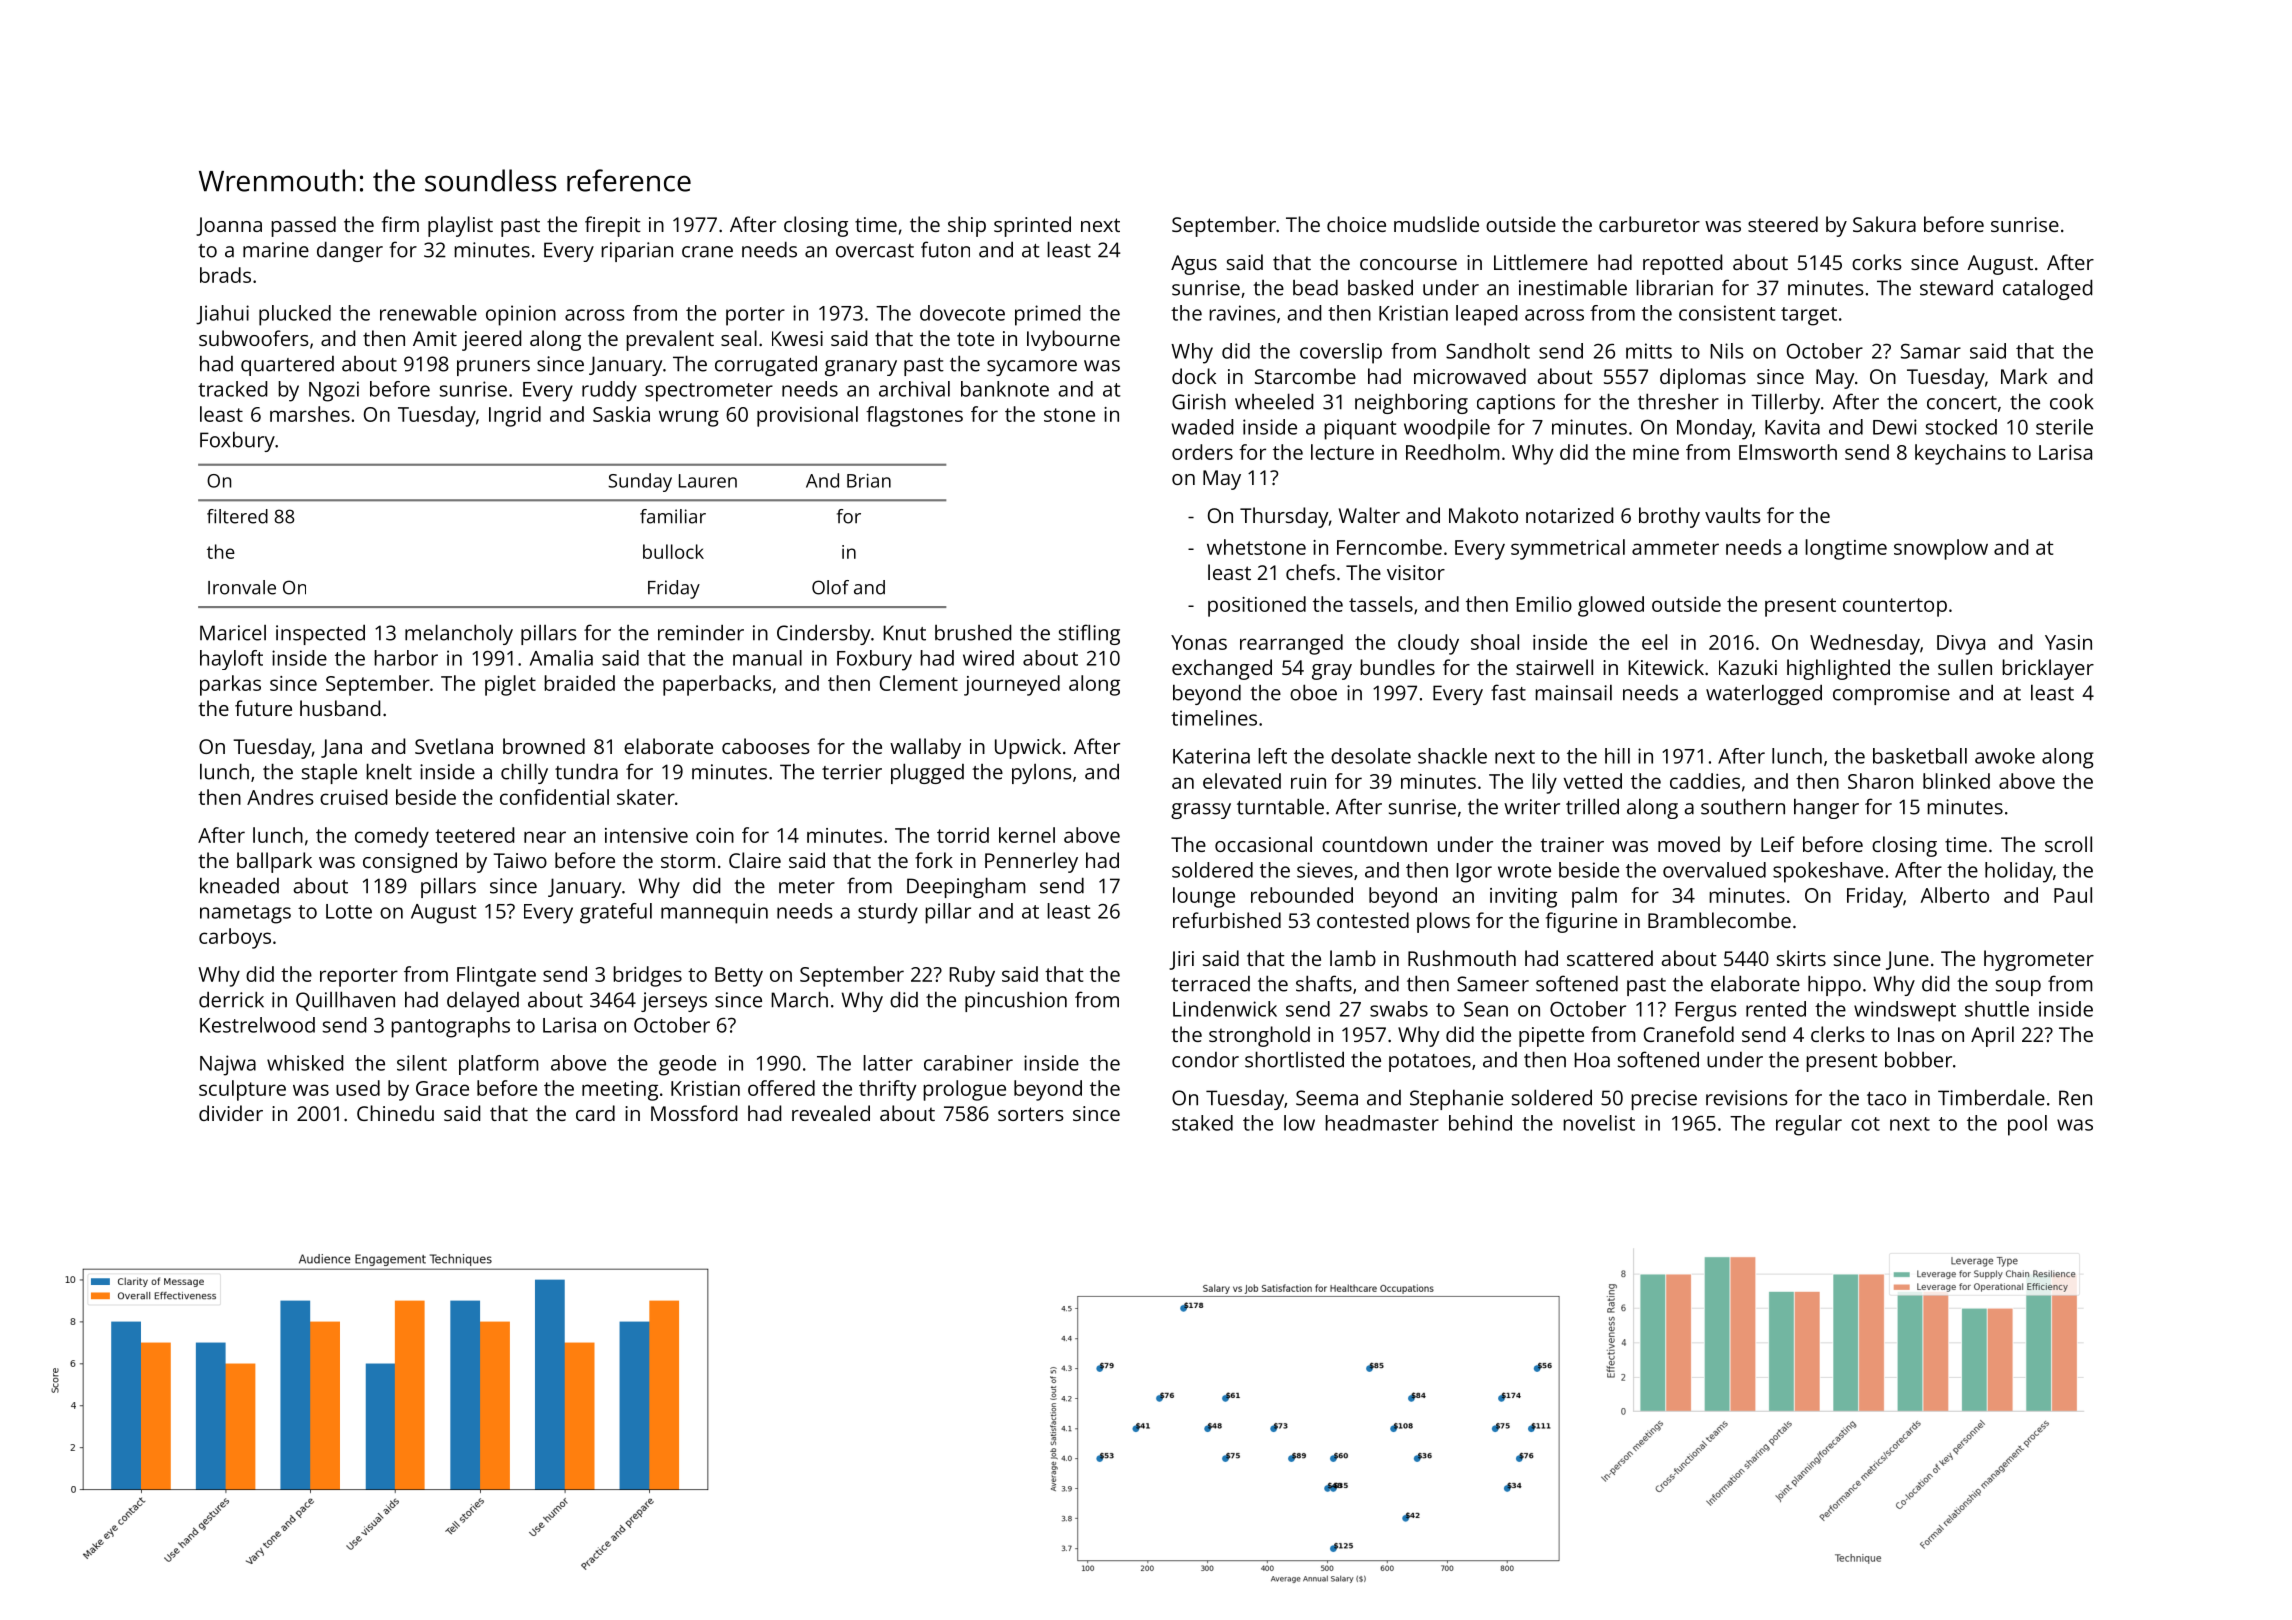 The image size is (2292, 1620). I want to click on reminder, so click(701, 633).
